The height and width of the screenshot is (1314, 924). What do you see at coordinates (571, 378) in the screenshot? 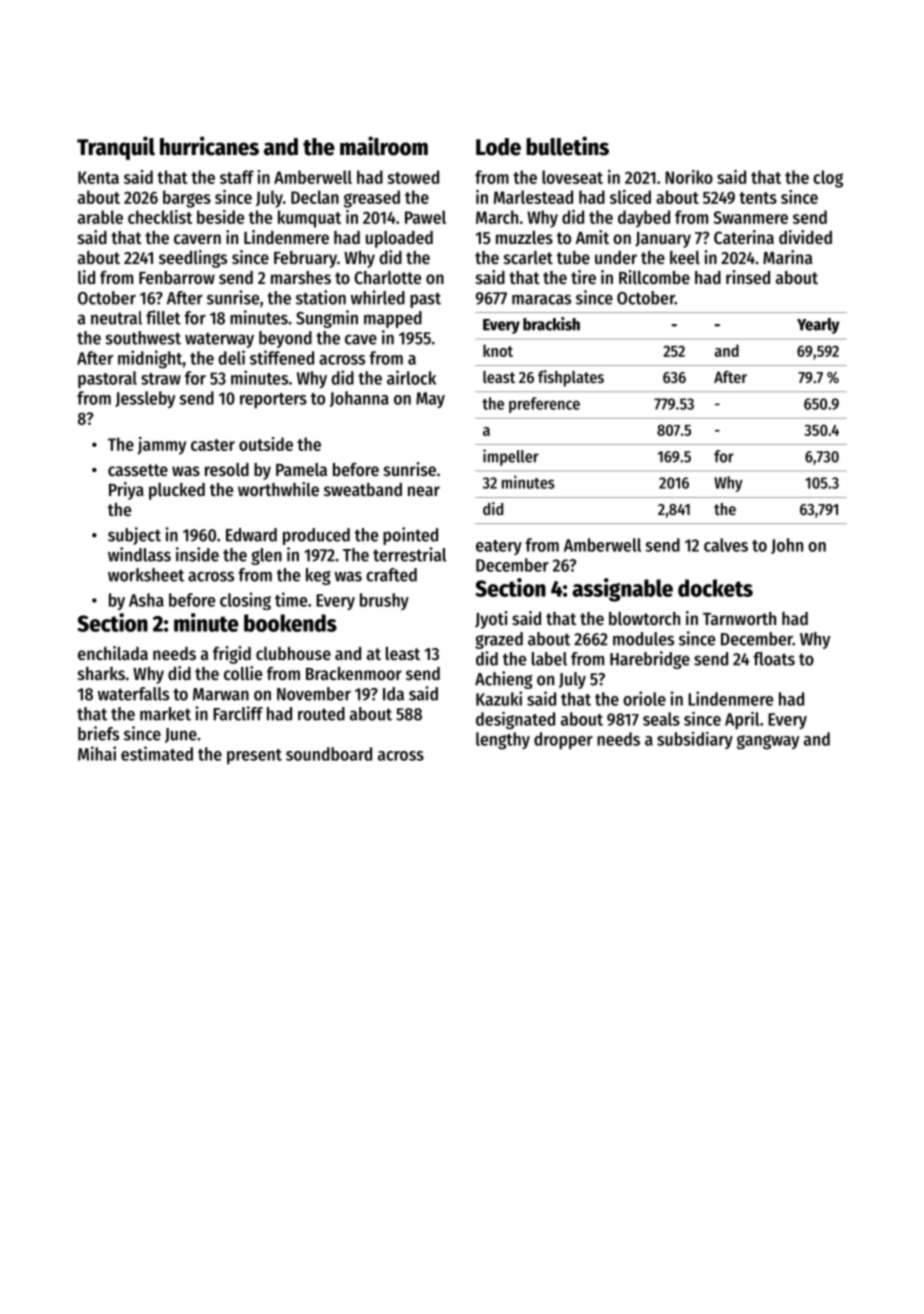
I see `fishplates` at bounding box center [571, 378].
